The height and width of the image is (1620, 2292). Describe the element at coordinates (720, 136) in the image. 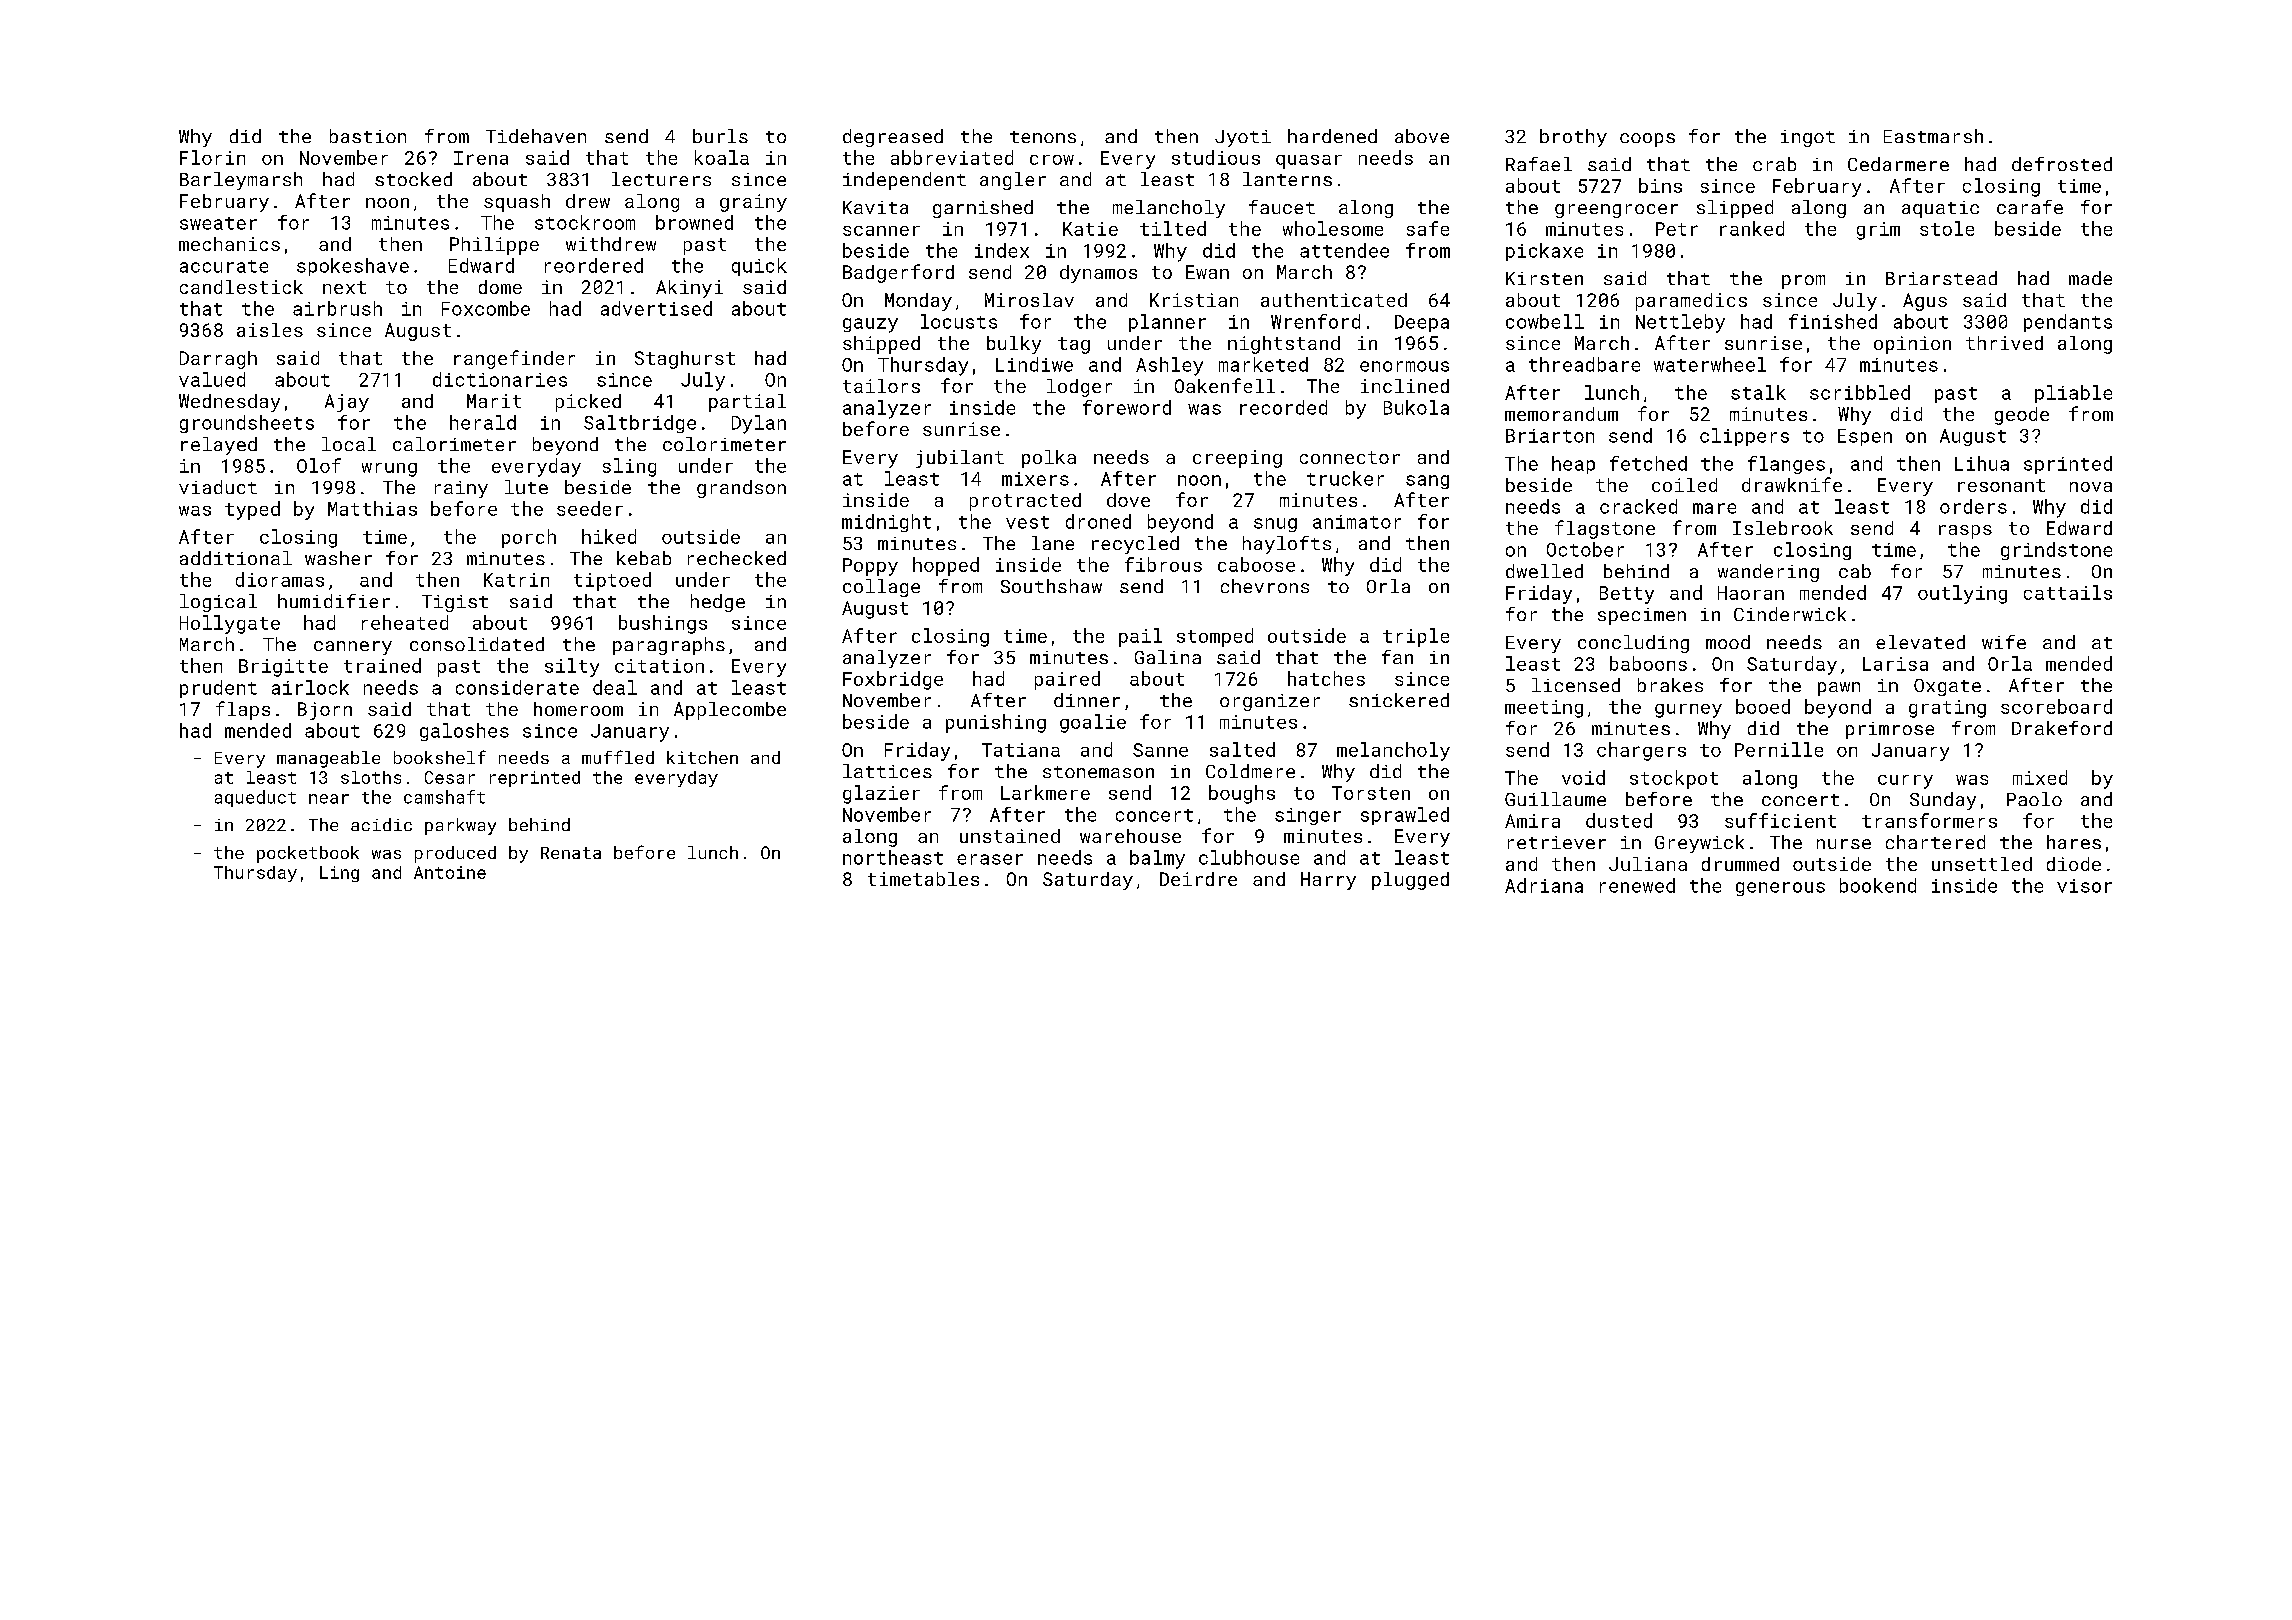

I see `burls` at that location.
